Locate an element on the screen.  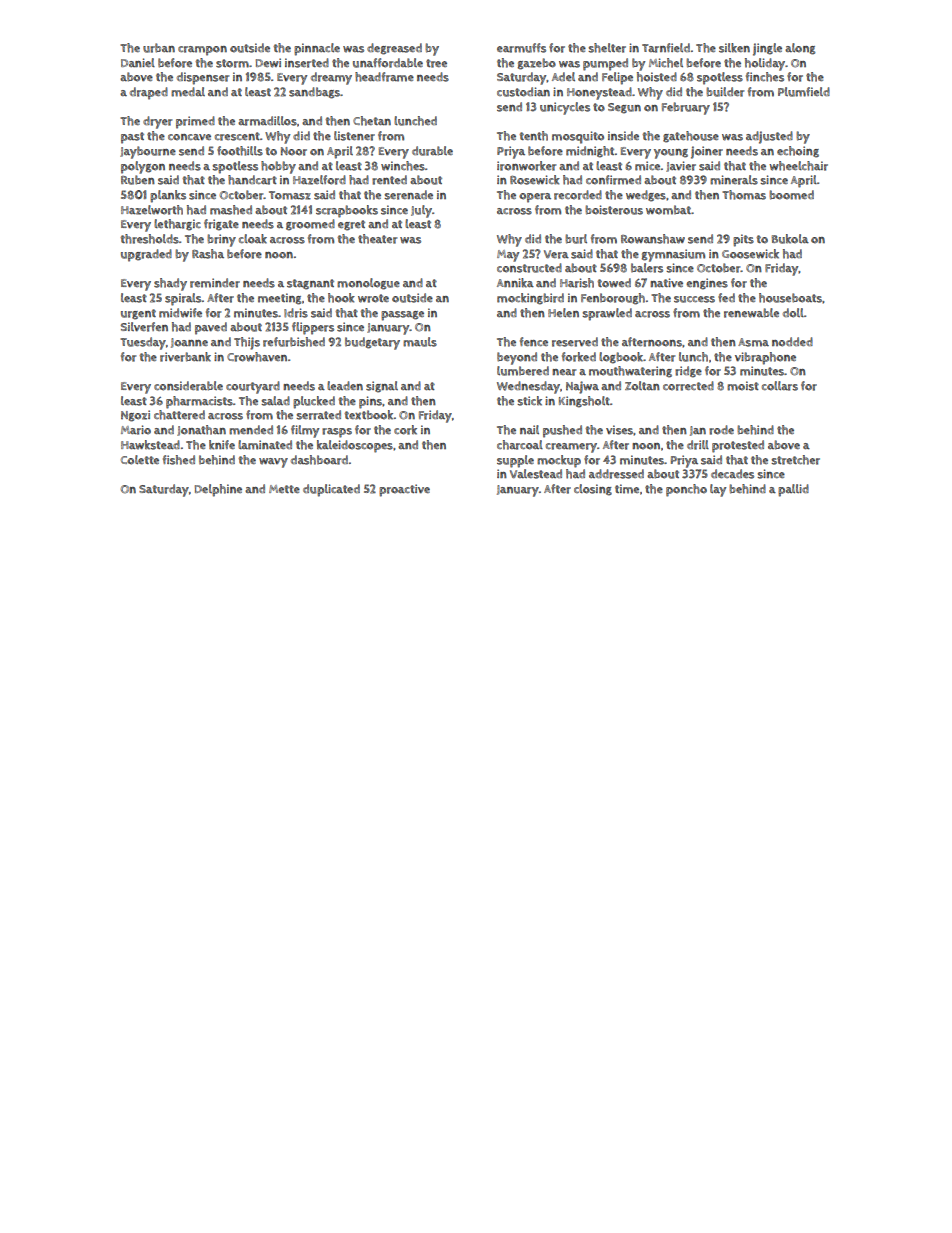
frigate is located at coordinates (221, 225).
